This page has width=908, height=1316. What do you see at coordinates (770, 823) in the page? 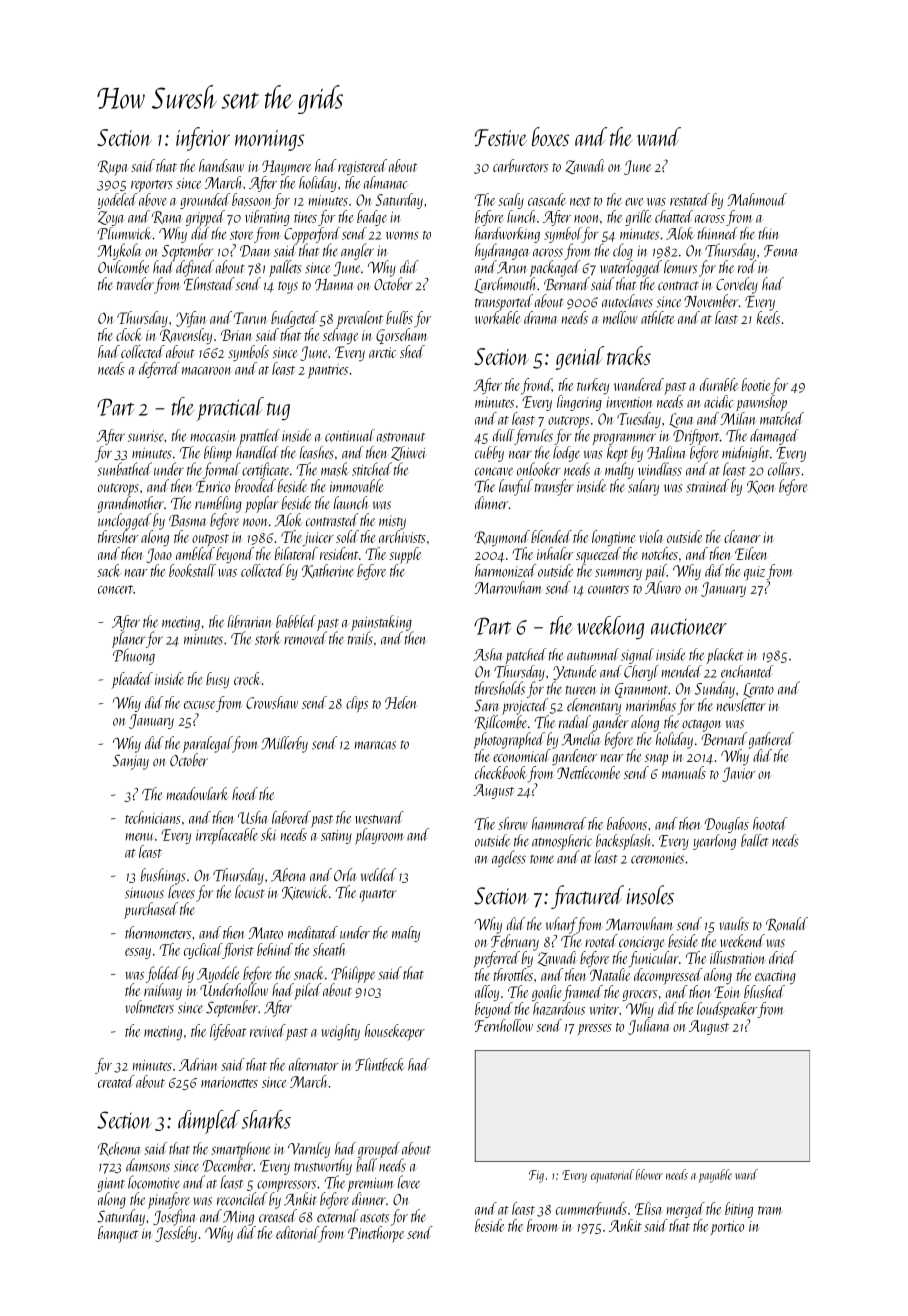
I see `hooted` at bounding box center [770, 823].
